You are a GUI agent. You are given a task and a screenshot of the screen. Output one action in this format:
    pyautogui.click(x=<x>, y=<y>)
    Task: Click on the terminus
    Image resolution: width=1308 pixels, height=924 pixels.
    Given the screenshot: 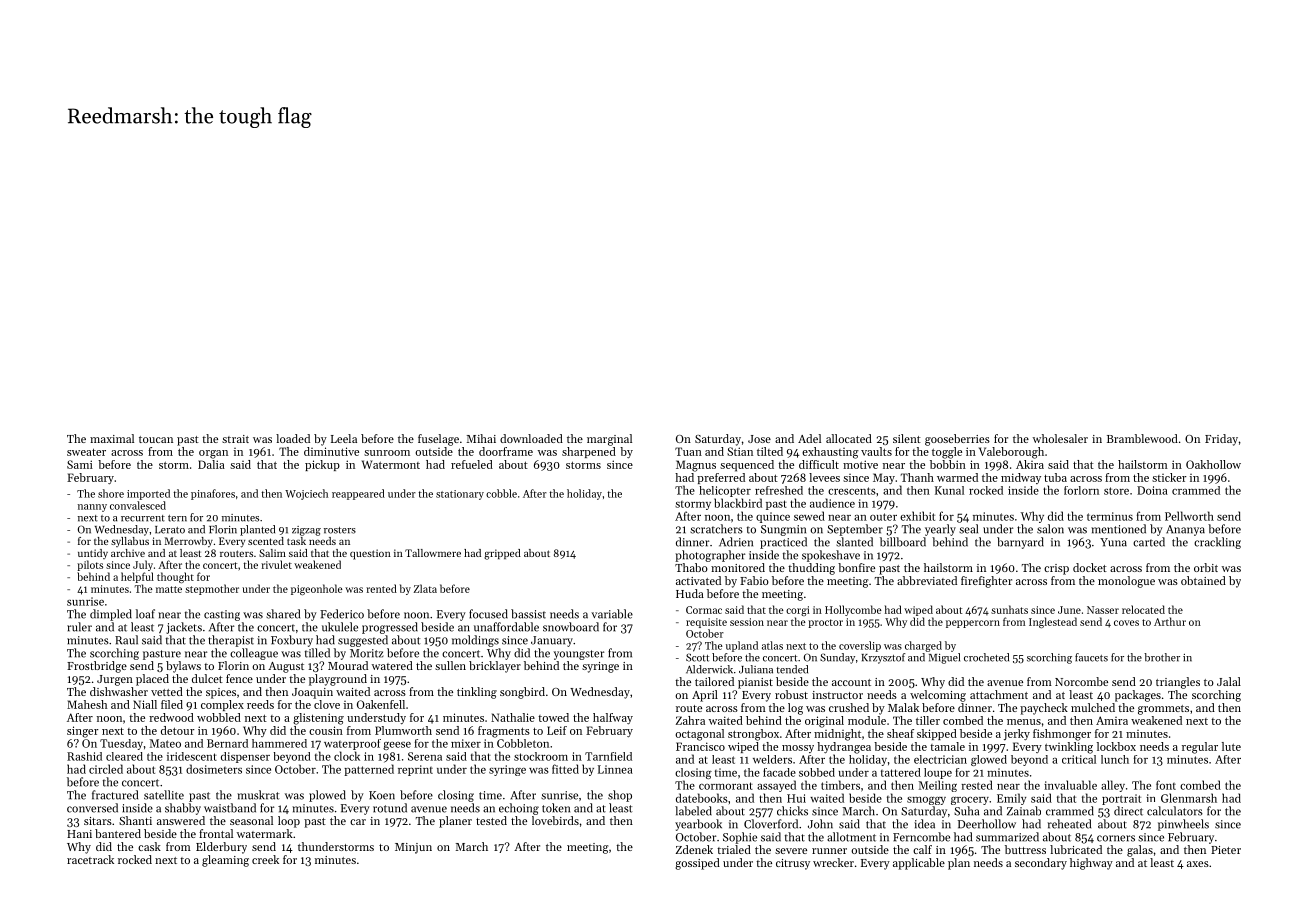 What is the action you would take?
    pyautogui.click(x=1110, y=516)
